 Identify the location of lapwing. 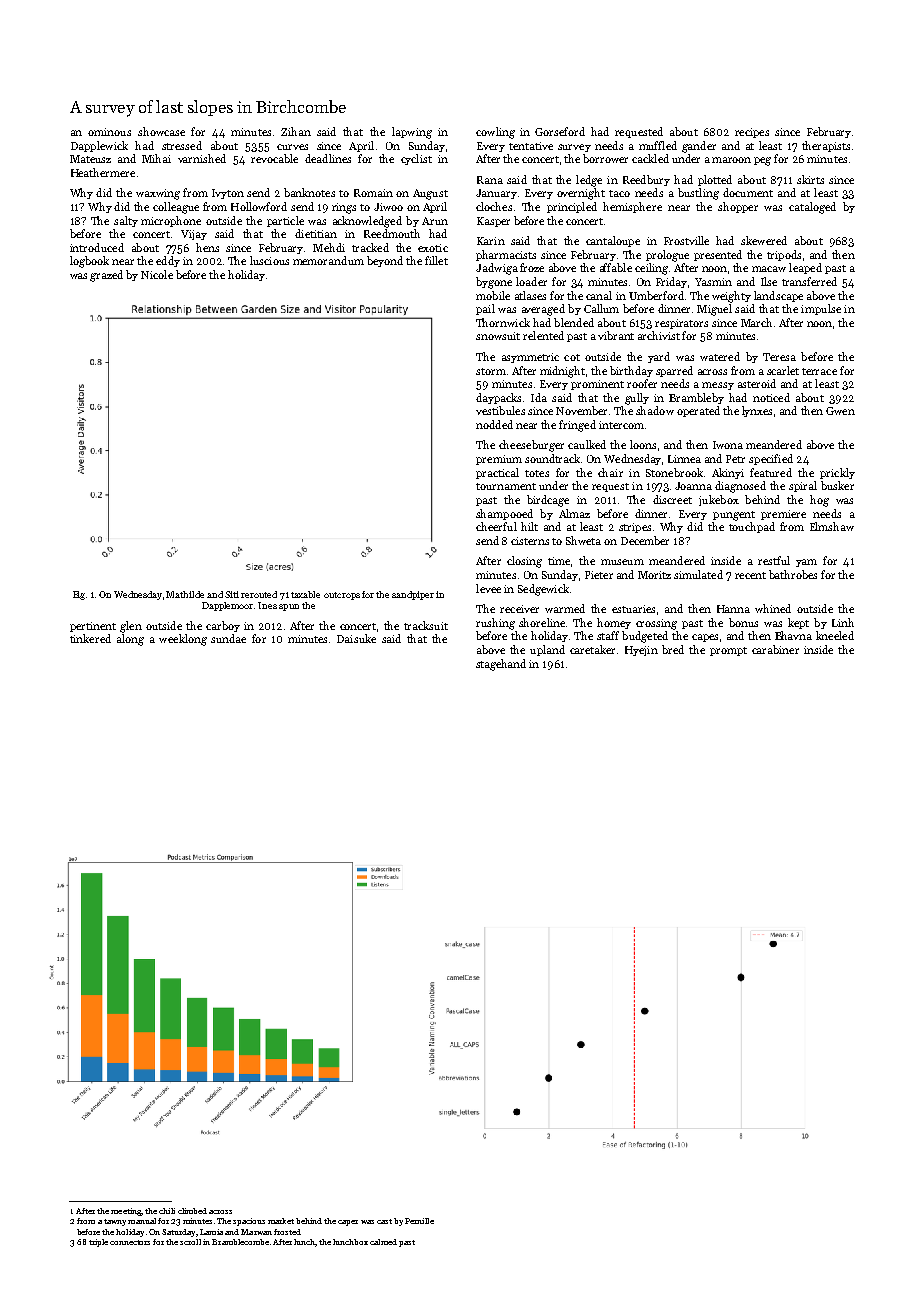
(412, 133).
